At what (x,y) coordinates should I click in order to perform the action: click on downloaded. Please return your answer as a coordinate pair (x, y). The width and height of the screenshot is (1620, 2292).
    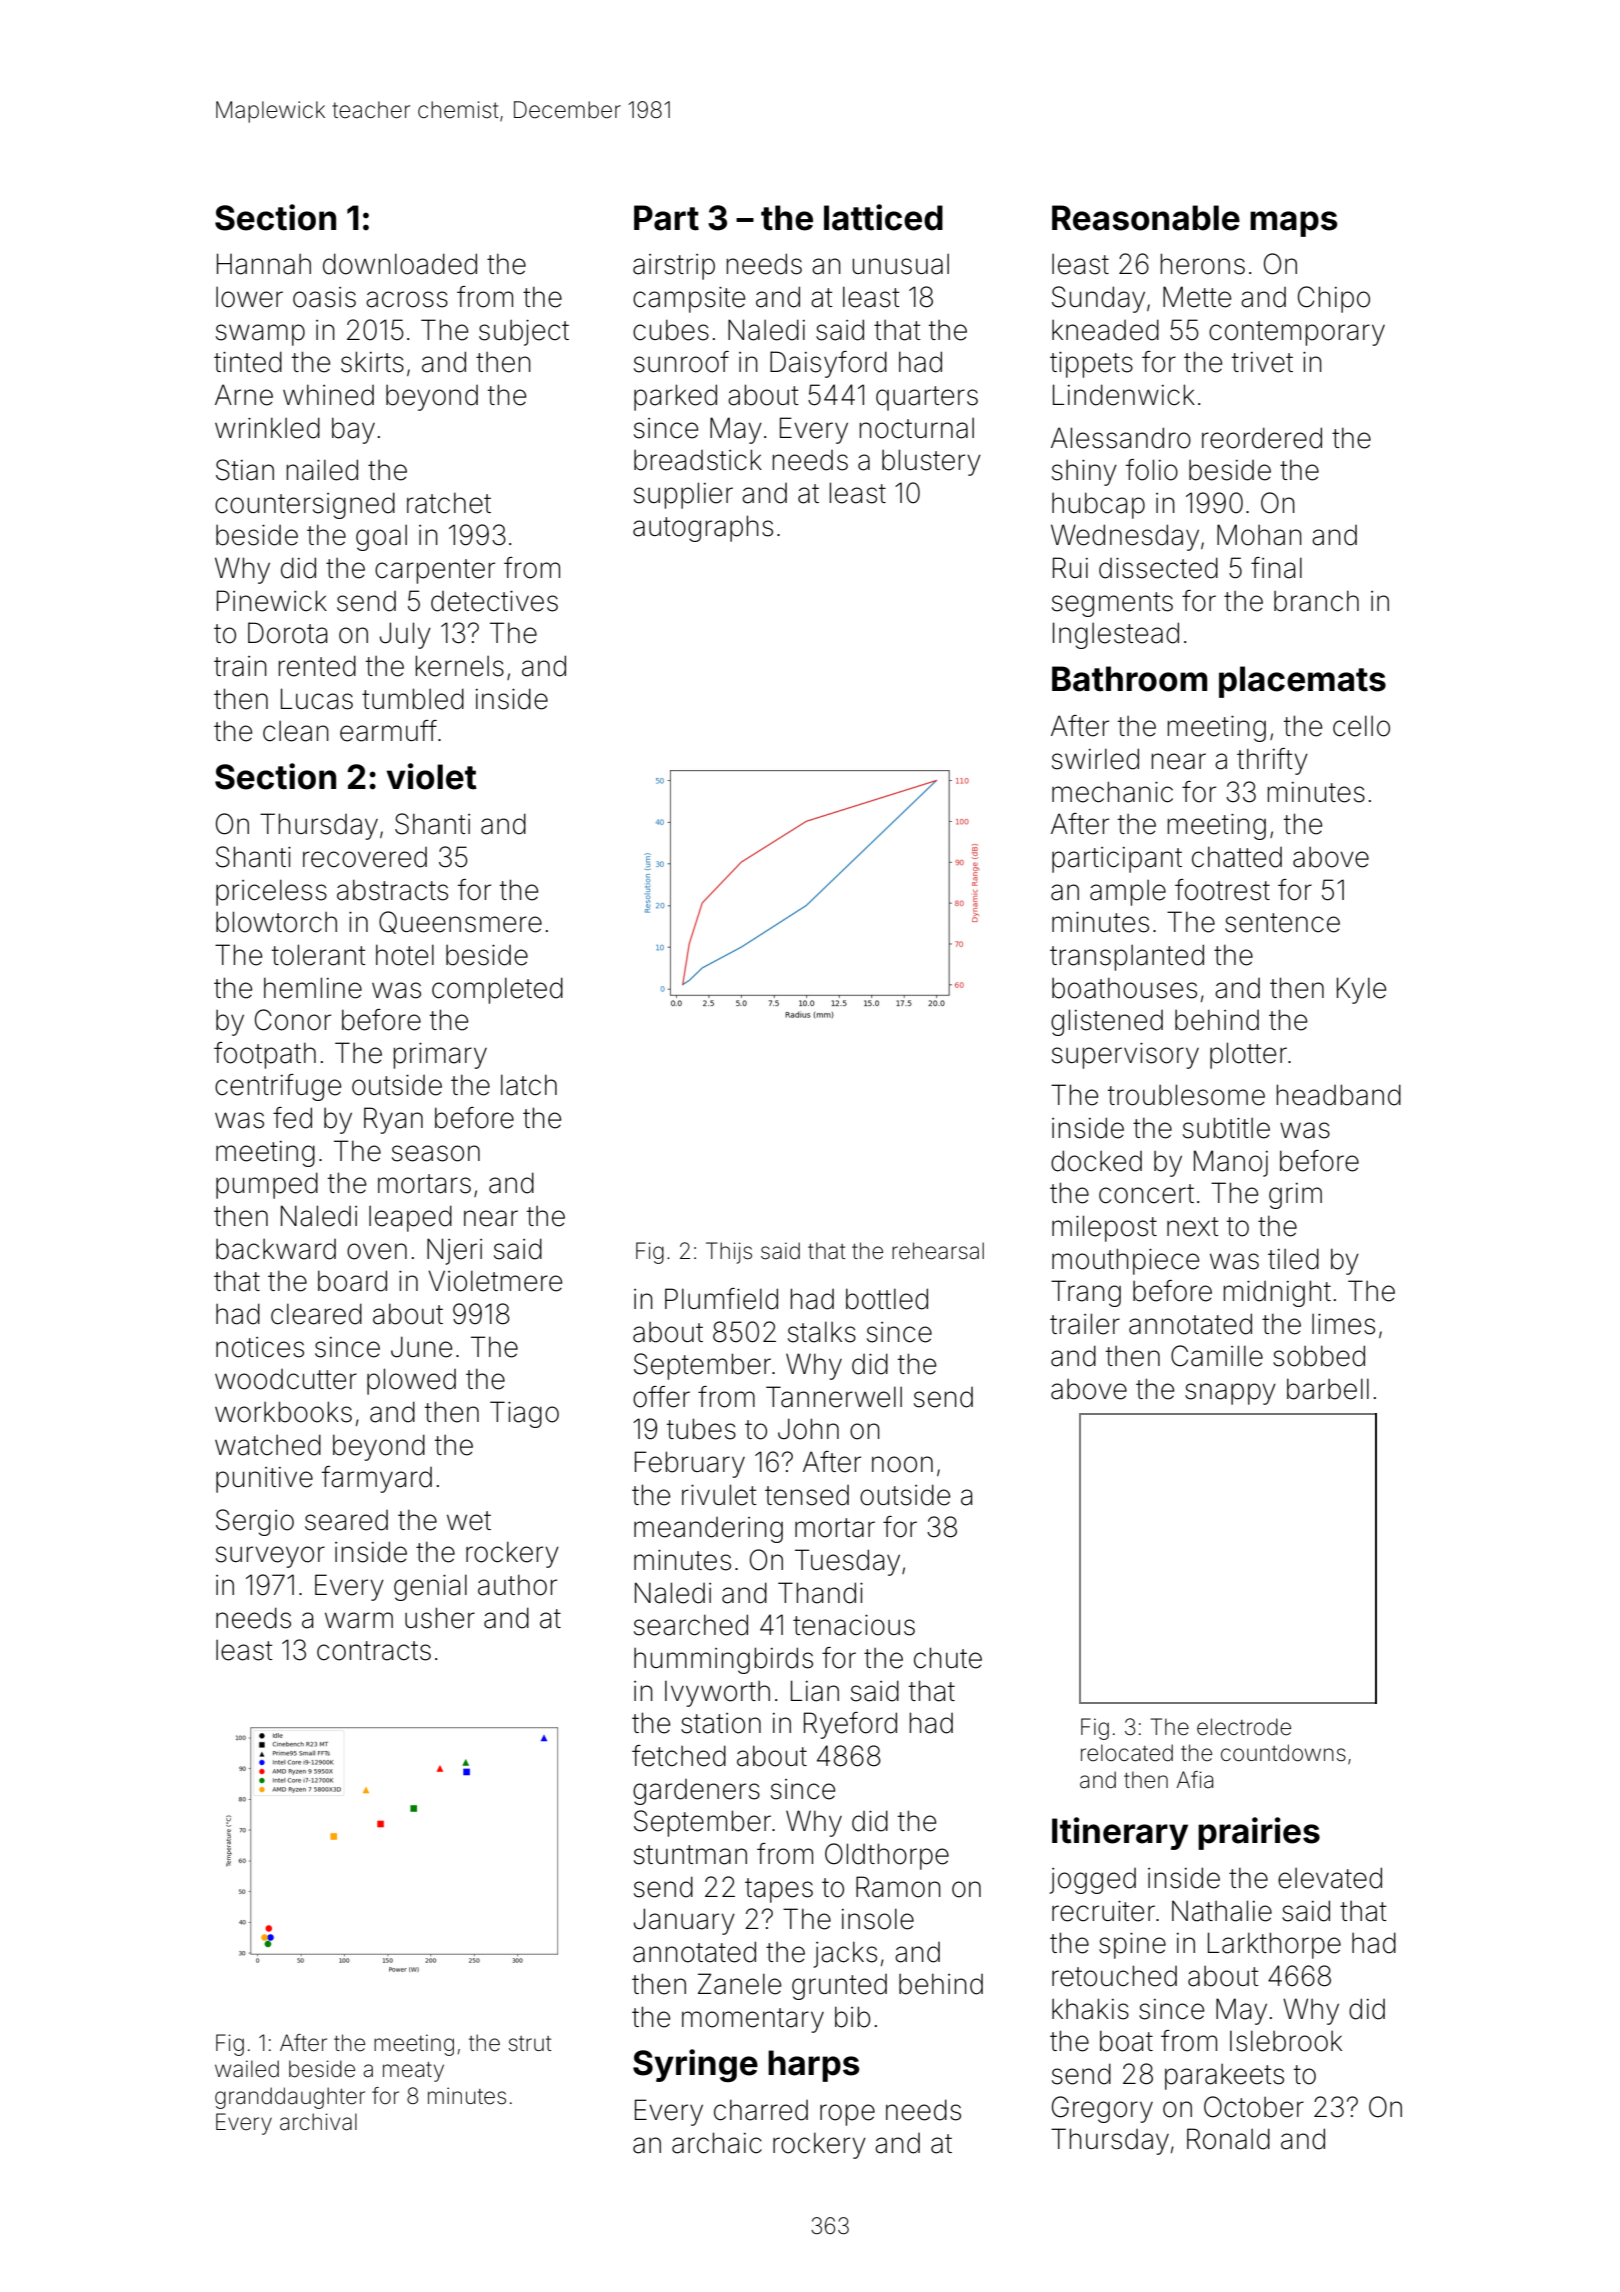
    Looking at the image, I should click on (400, 264).
